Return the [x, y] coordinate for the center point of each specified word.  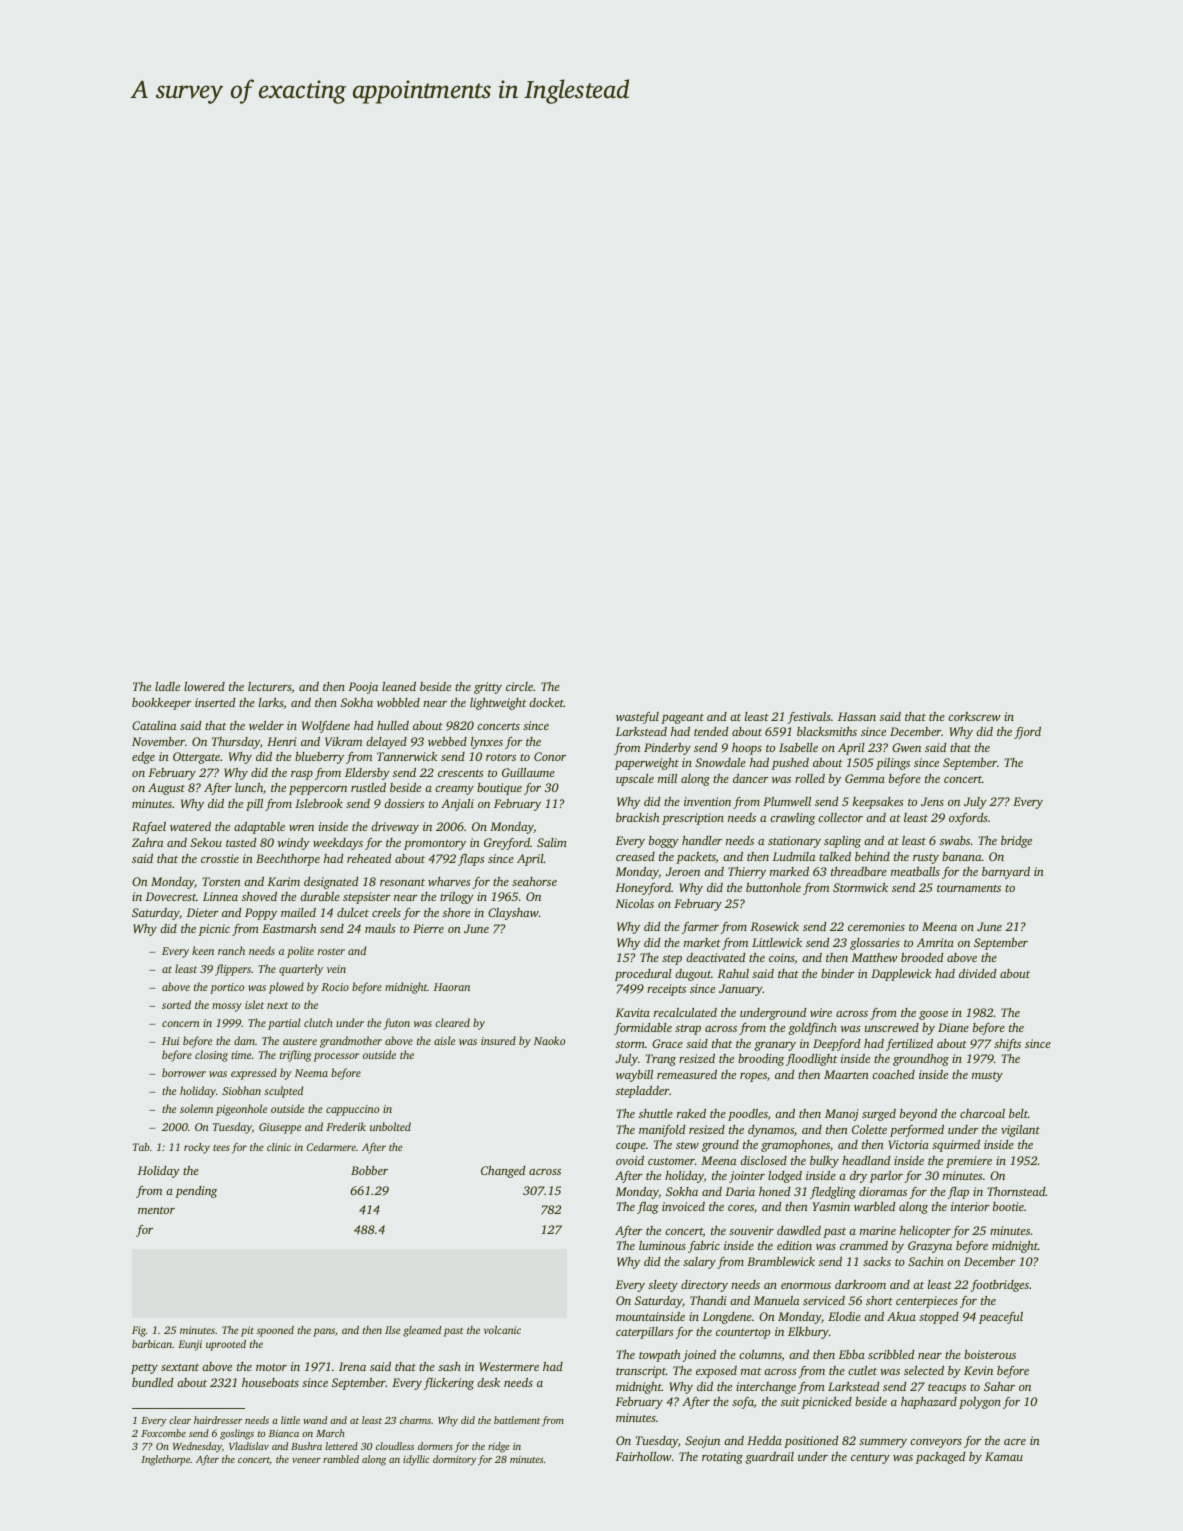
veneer [306, 1460]
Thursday [236, 743]
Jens [932, 801]
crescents [460, 773]
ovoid [630, 1160]
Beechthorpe [288, 860]
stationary [794, 842]
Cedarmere [331, 1147]
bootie [1008, 1206]
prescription [693, 819]
